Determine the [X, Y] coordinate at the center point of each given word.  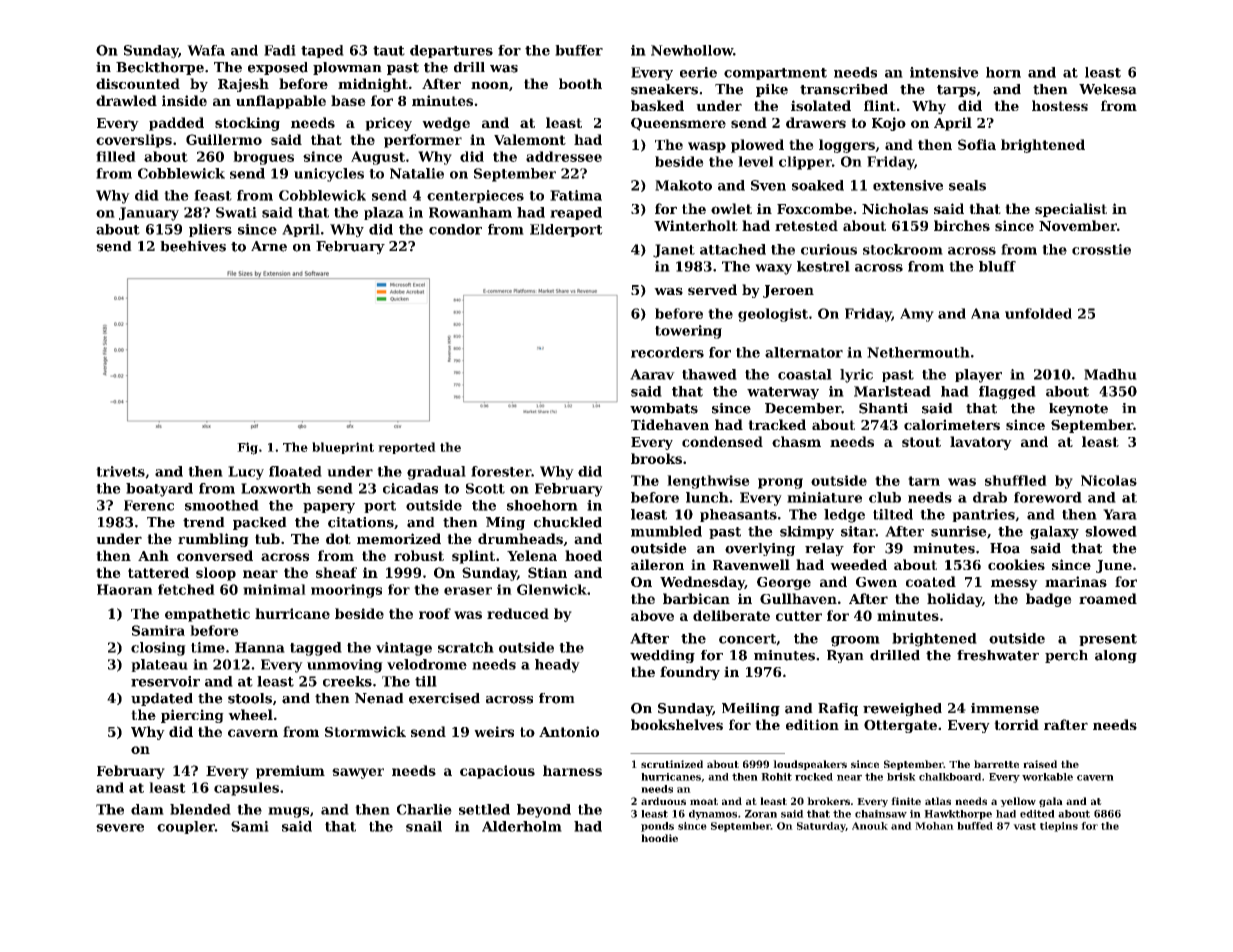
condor [455, 229]
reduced [518, 613]
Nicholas [895, 208]
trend [204, 522]
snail [424, 826]
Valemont [530, 139]
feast [213, 195]
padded [176, 124]
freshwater [998, 655]
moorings [346, 591]
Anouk [870, 826]
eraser [468, 591]
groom [855, 641]
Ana [985, 313]
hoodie [659, 838]
